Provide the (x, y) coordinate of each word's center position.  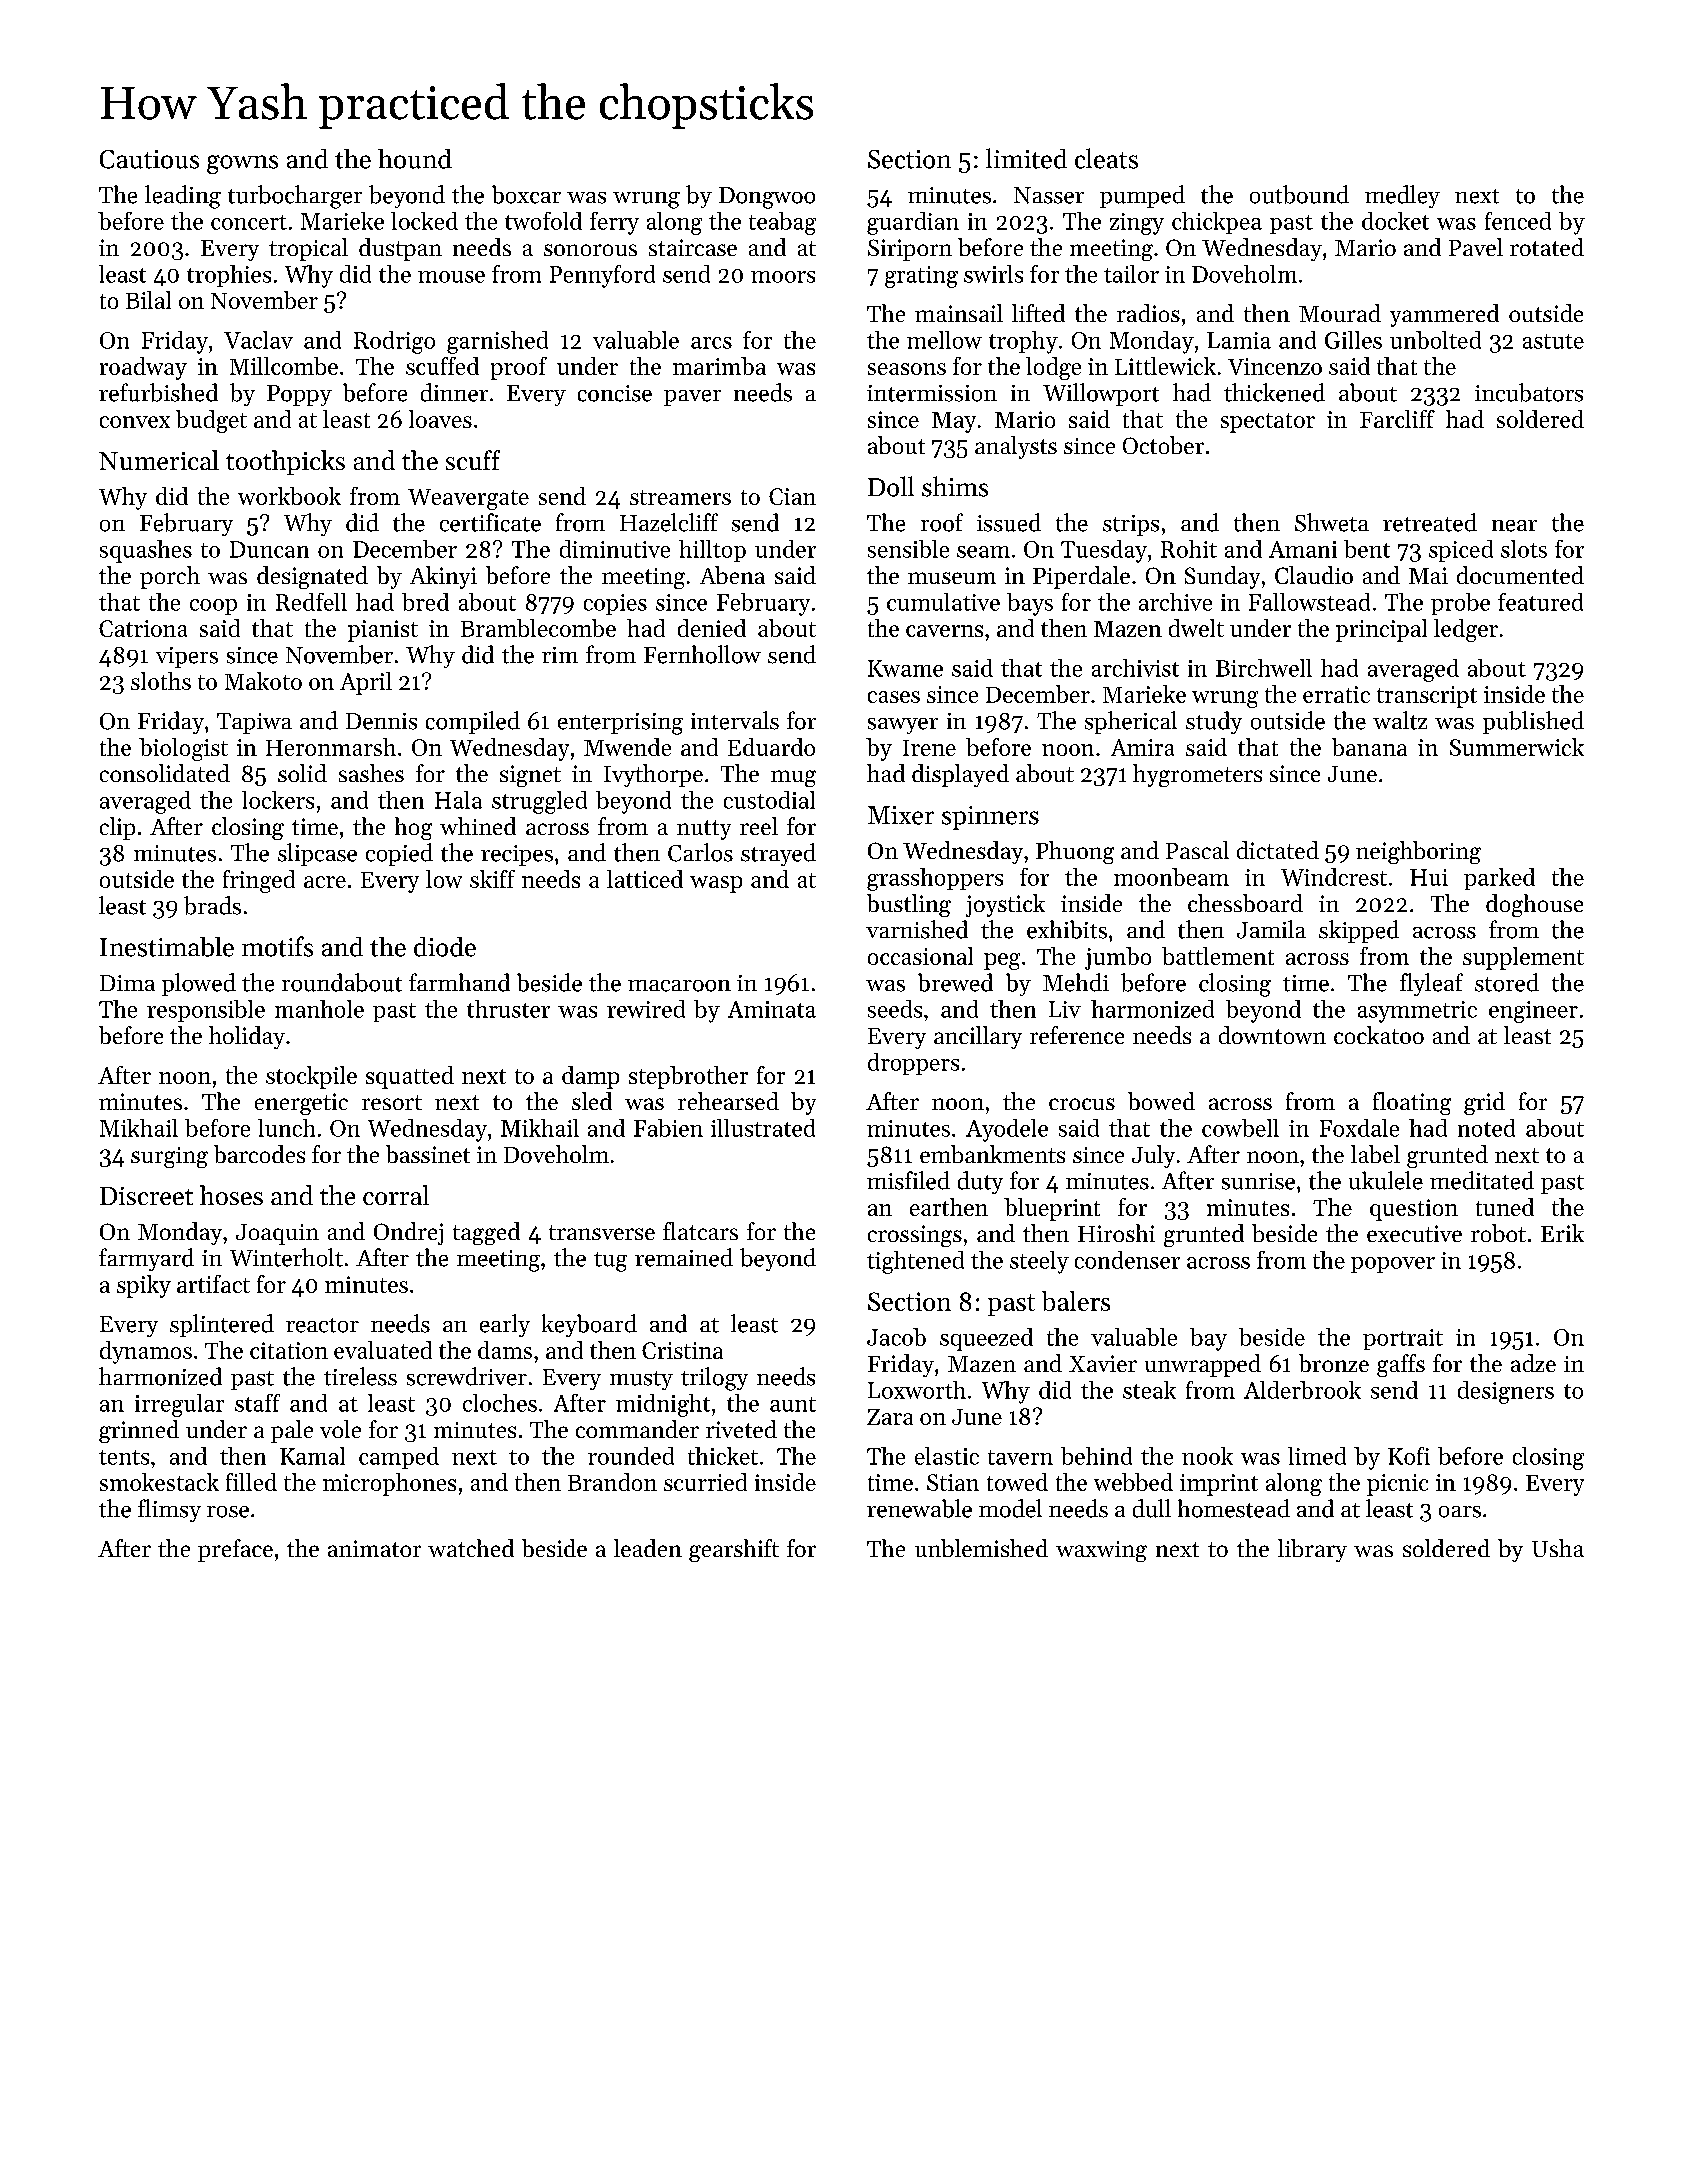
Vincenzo (1275, 366)
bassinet (428, 1154)
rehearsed (728, 1101)
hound (415, 159)
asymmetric (1417, 1012)
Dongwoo (767, 198)
